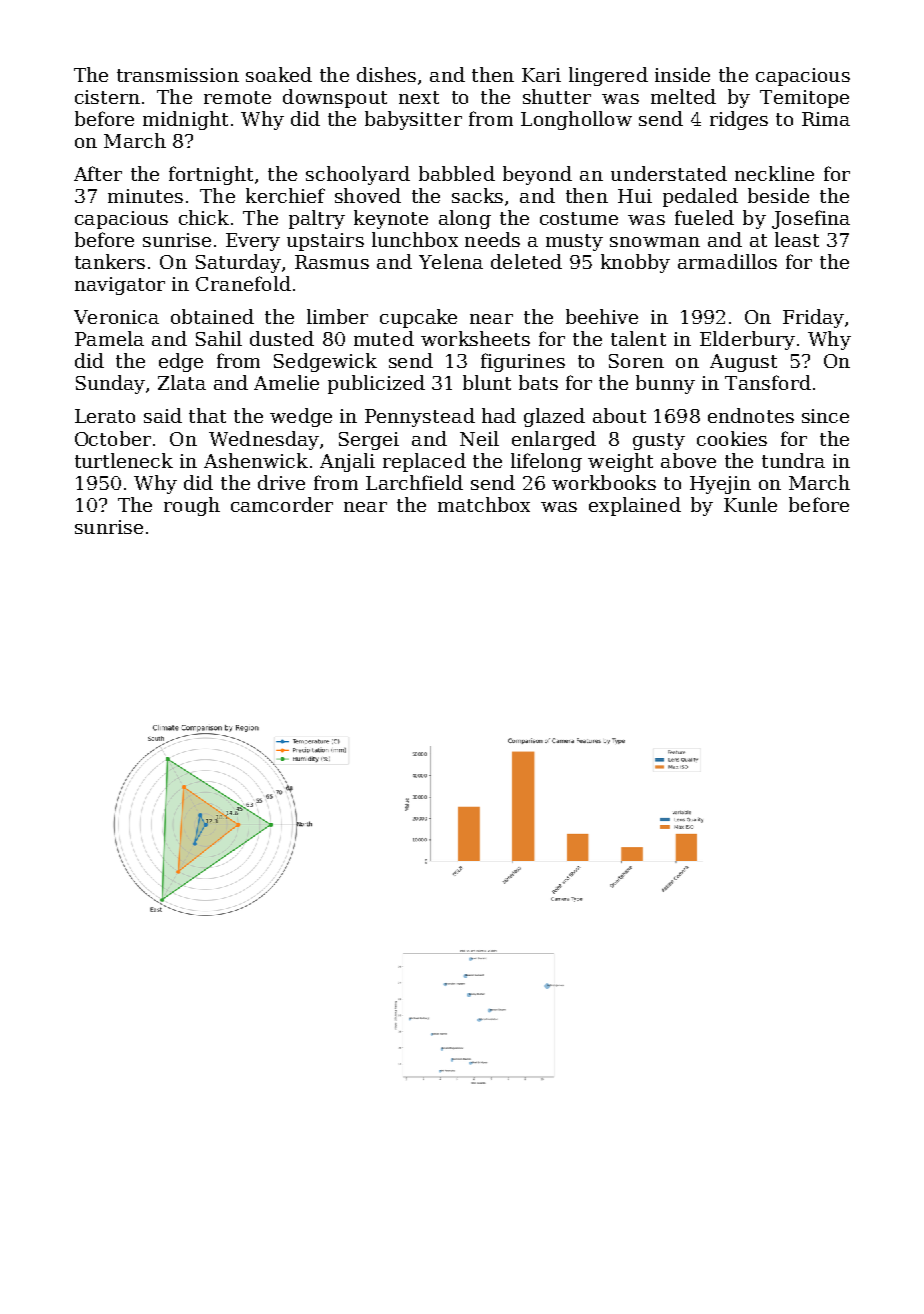 Image resolution: width=924 pixels, height=1314 pixels. I want to click on Larchfield, so click(414, 482).
